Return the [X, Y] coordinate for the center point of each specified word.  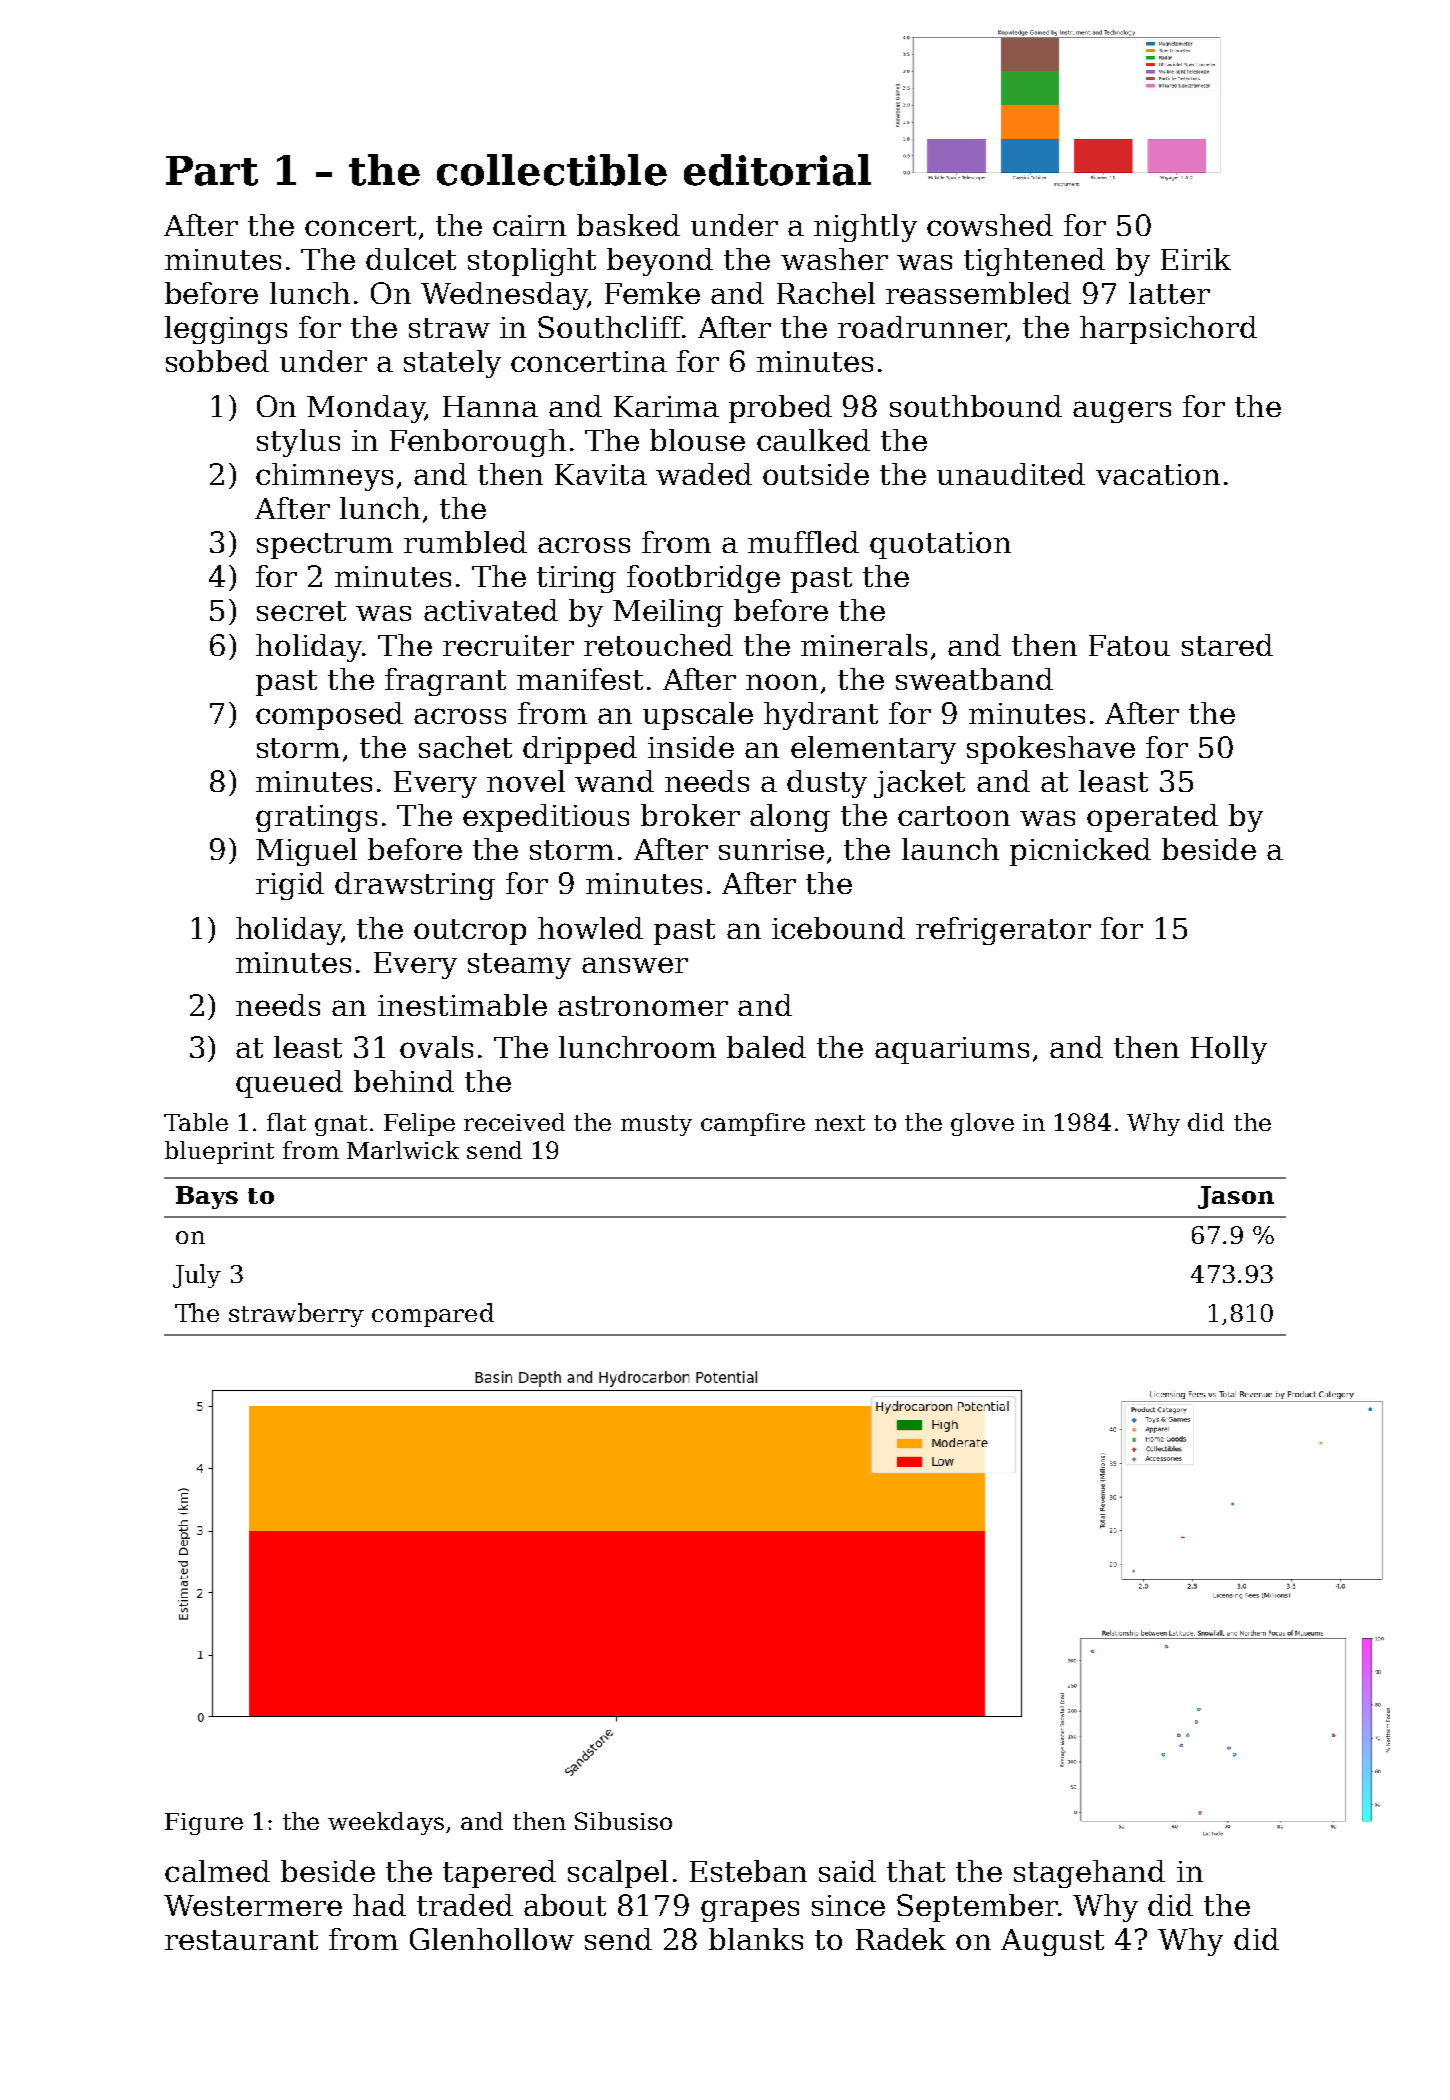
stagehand [1089, 1874]
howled [590, 928]
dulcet [411, 259]
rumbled [465, 542]
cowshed [990, 225]
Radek [901, 1939]
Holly [1229, 1050]
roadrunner [922, 327]
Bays [207, 1197]
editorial [777, 170]
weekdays [386, 1823]
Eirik [1196, 259]
